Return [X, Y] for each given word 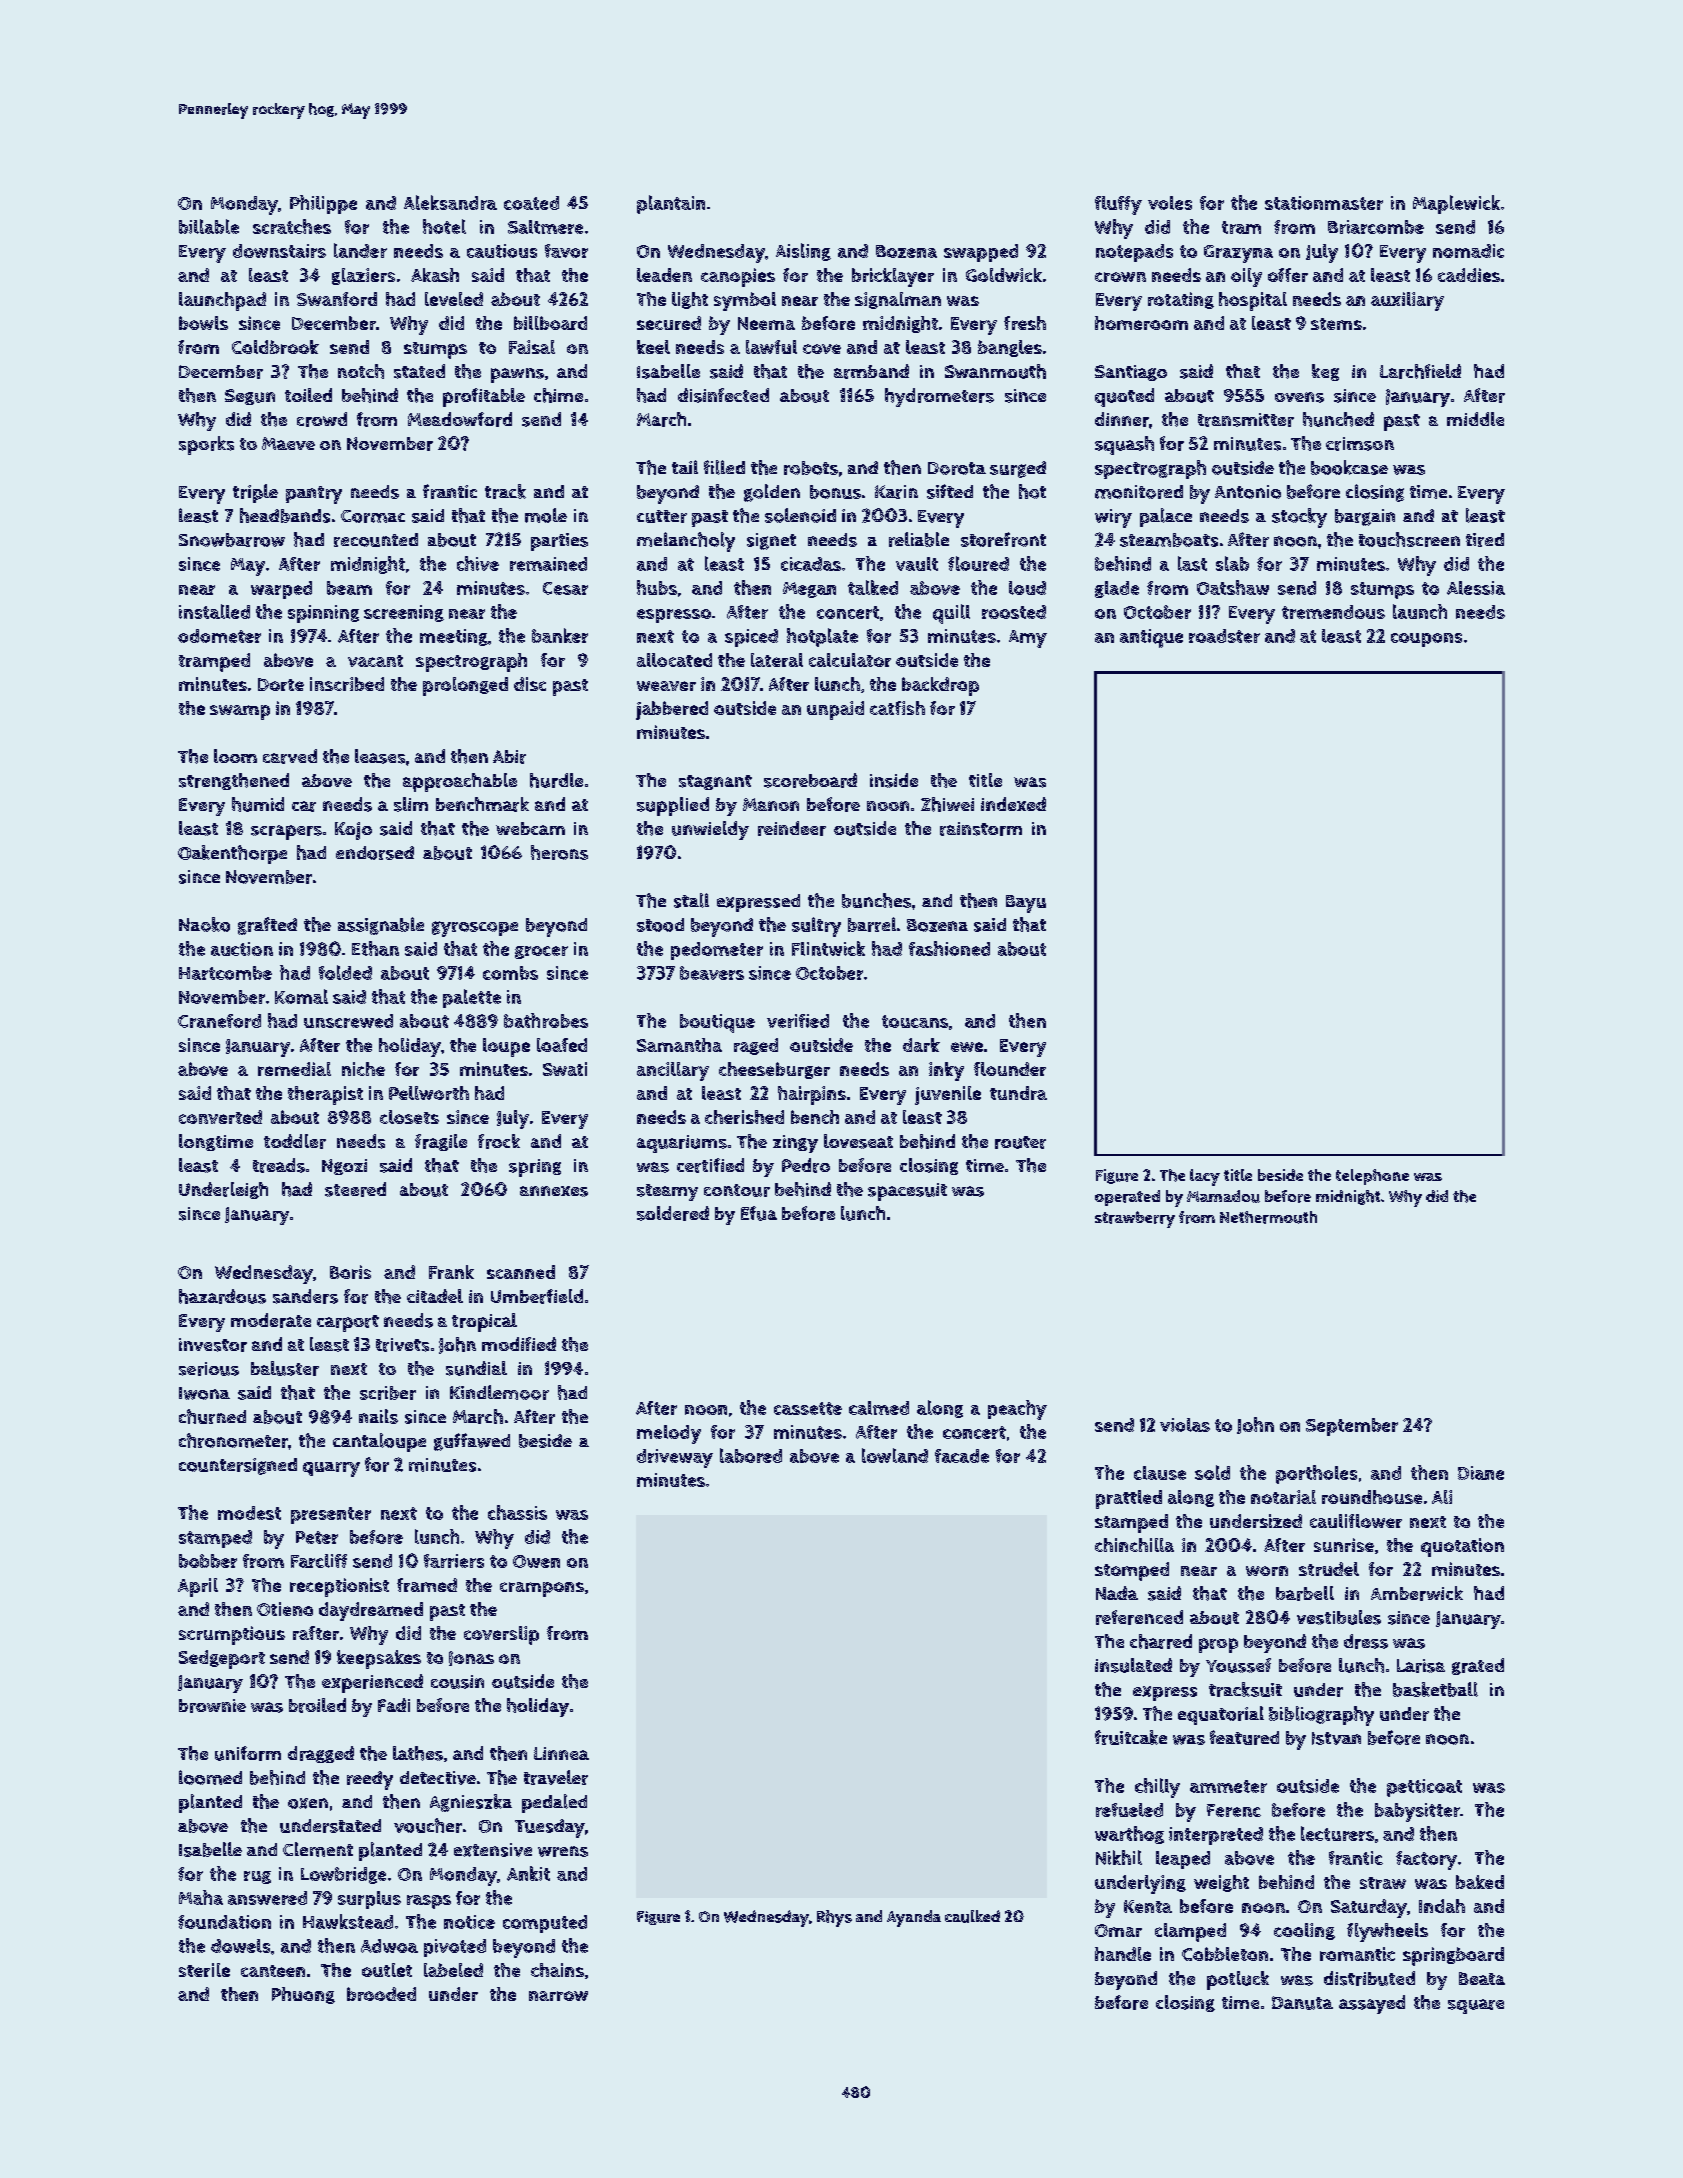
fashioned [949, 948]
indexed [1013, 804]
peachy [1017, 1410]
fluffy [1118, 205]
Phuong [303, 1995]
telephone [1372, 1177]
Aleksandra [450, 202]
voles [1170, 203]
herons [559, 852]
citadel [435, 1296]
